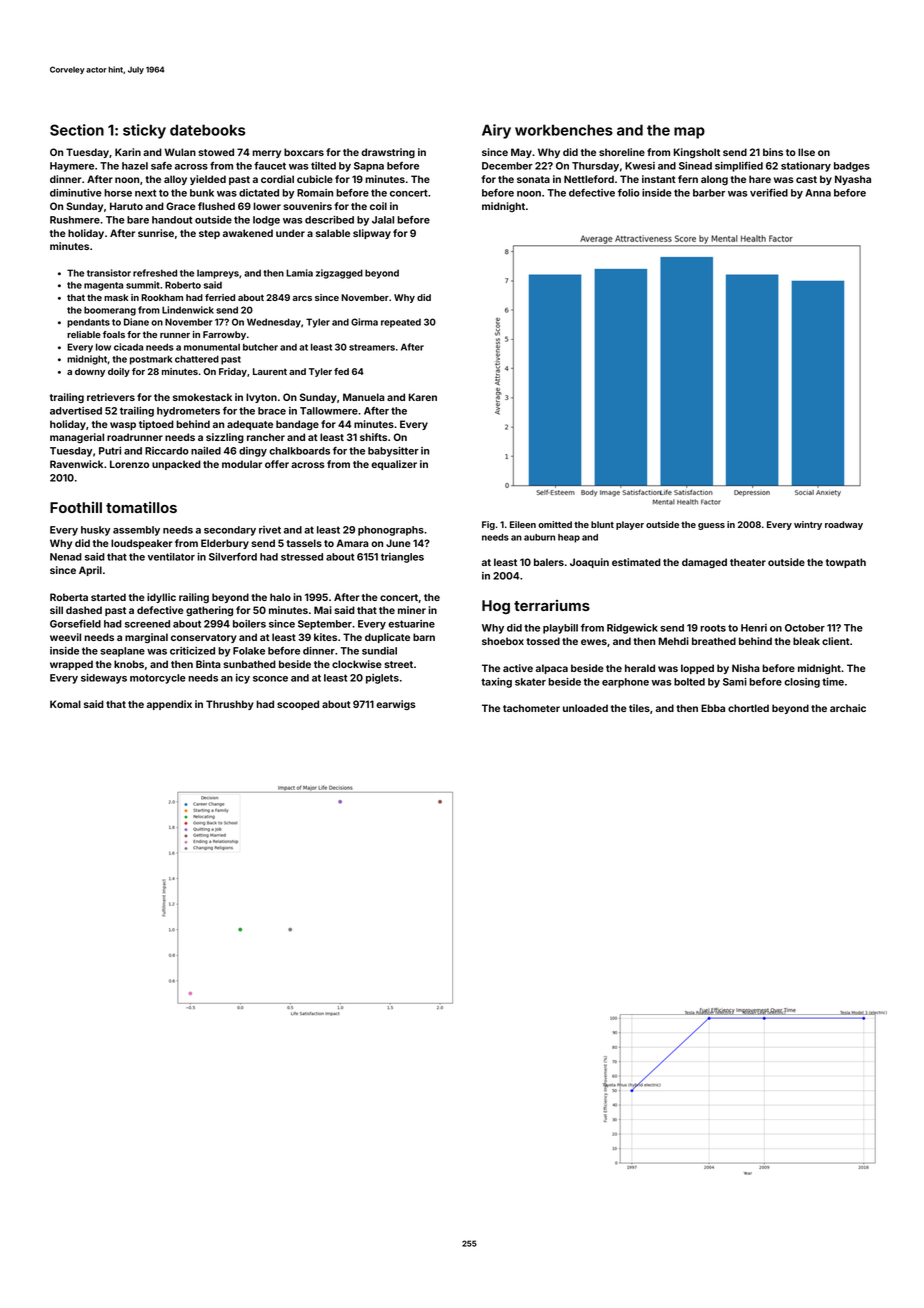  What do you see at coordinates (266, 154) in the image?
I see `merry` at bounding box center [266, 154].
